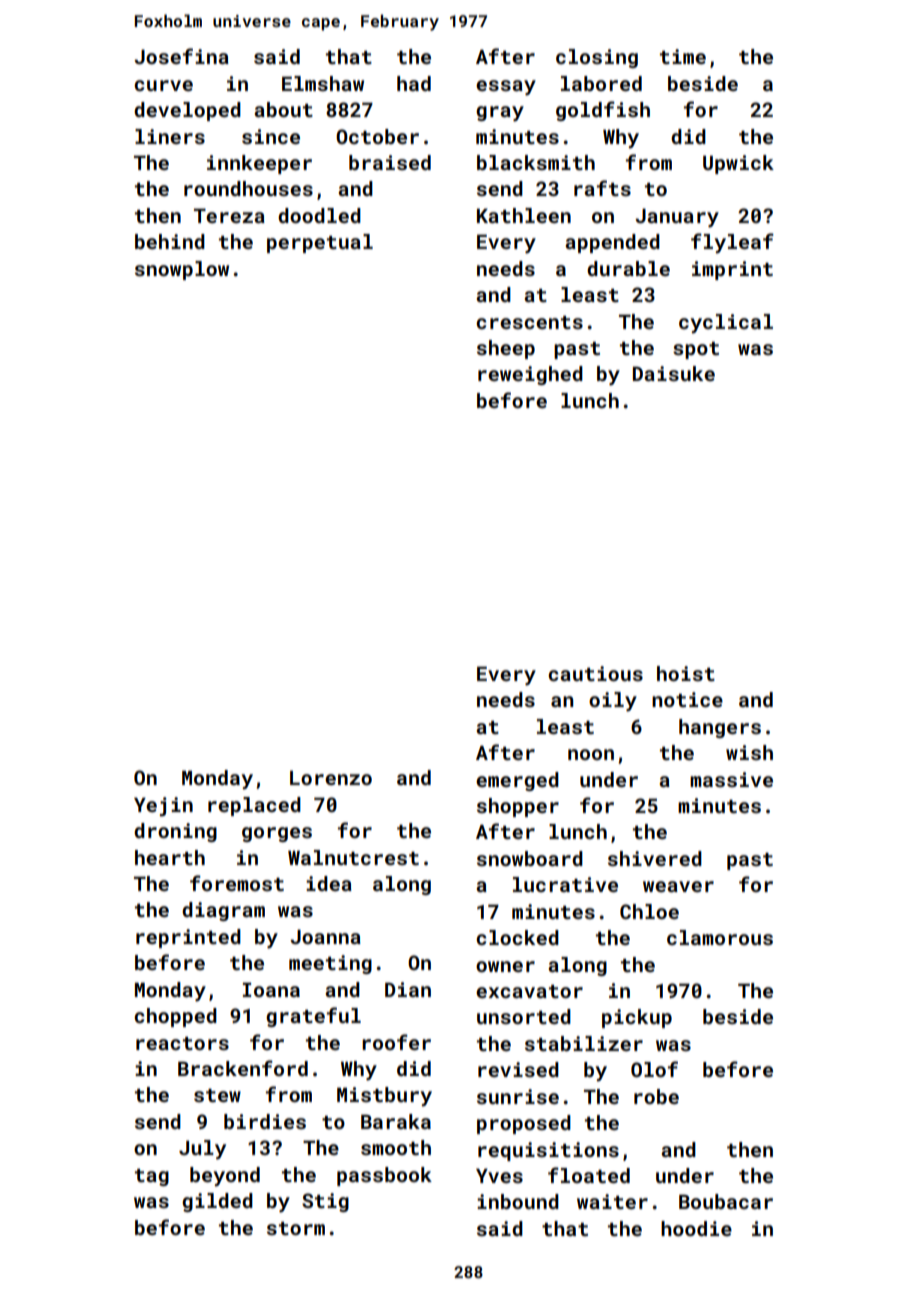 Image resolution: width=908 pixels, height=1316 pixels. Describe the element at coordinates (565, 884) in the screenshot. I see `lucrative` at that location.
